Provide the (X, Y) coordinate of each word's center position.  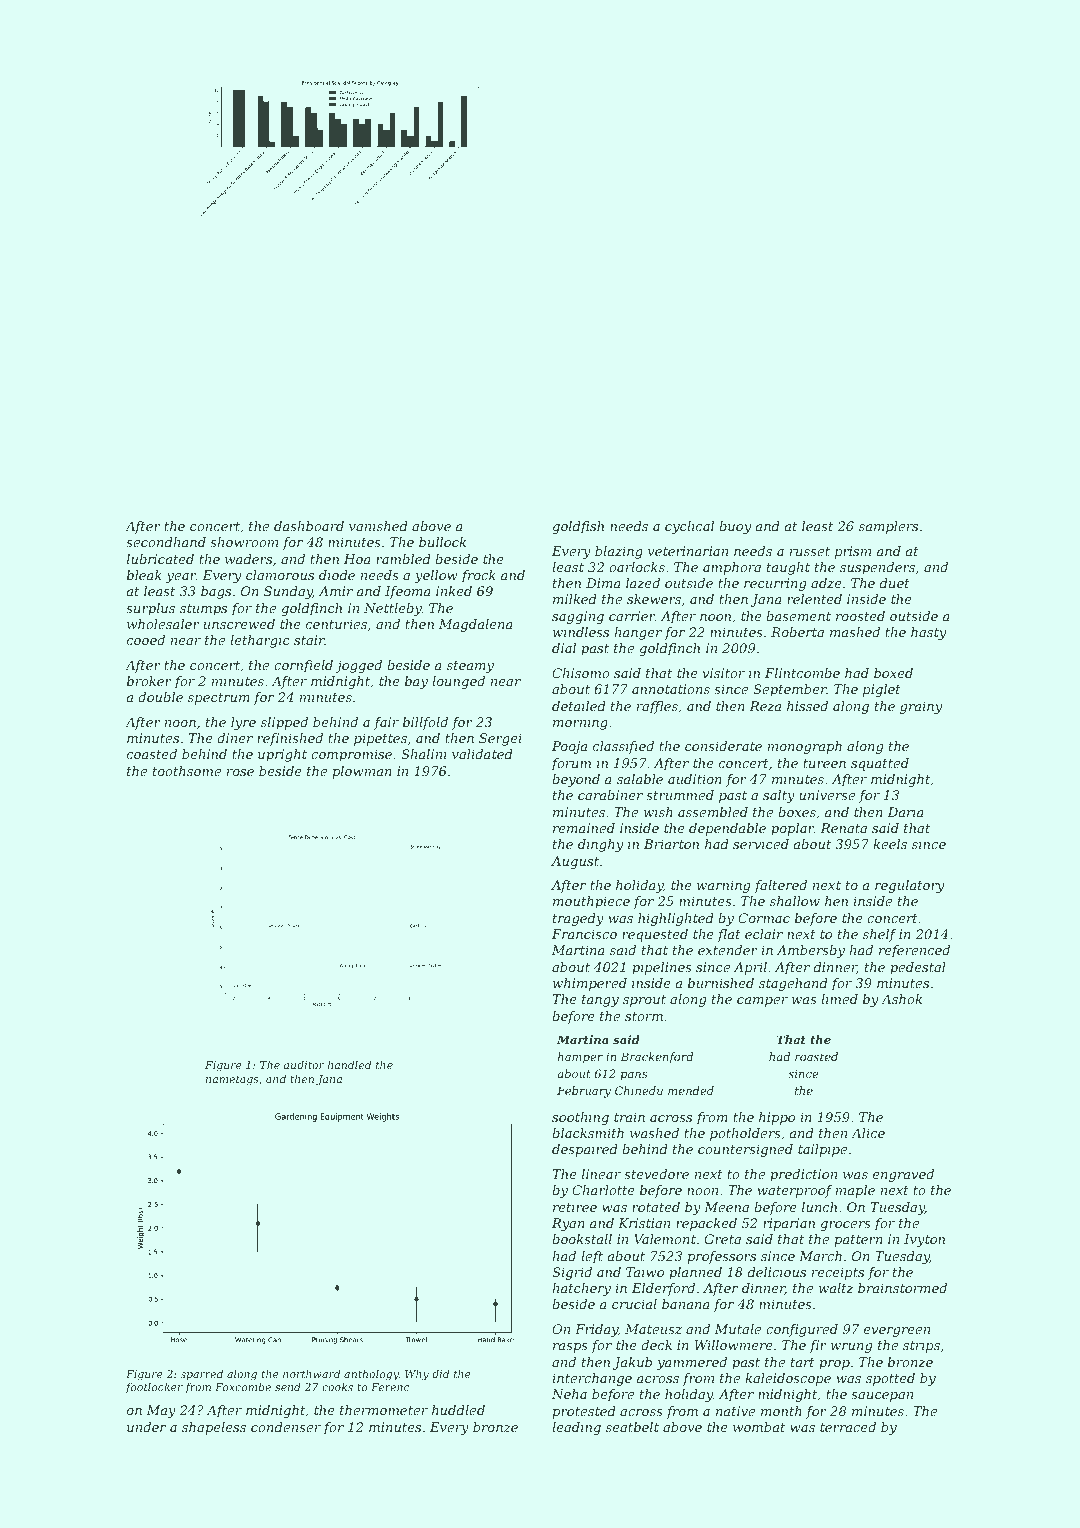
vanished (378, 526)
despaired (585, 1150)
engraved (903, 1175)
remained (584, 828)
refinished (290, 739)
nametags (232, 1080)
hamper (580, 1058)
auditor (304, 1064)
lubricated (160, 559)
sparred (202, 1374)
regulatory (909, 886)
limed (839, 999)
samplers (888, 527)
